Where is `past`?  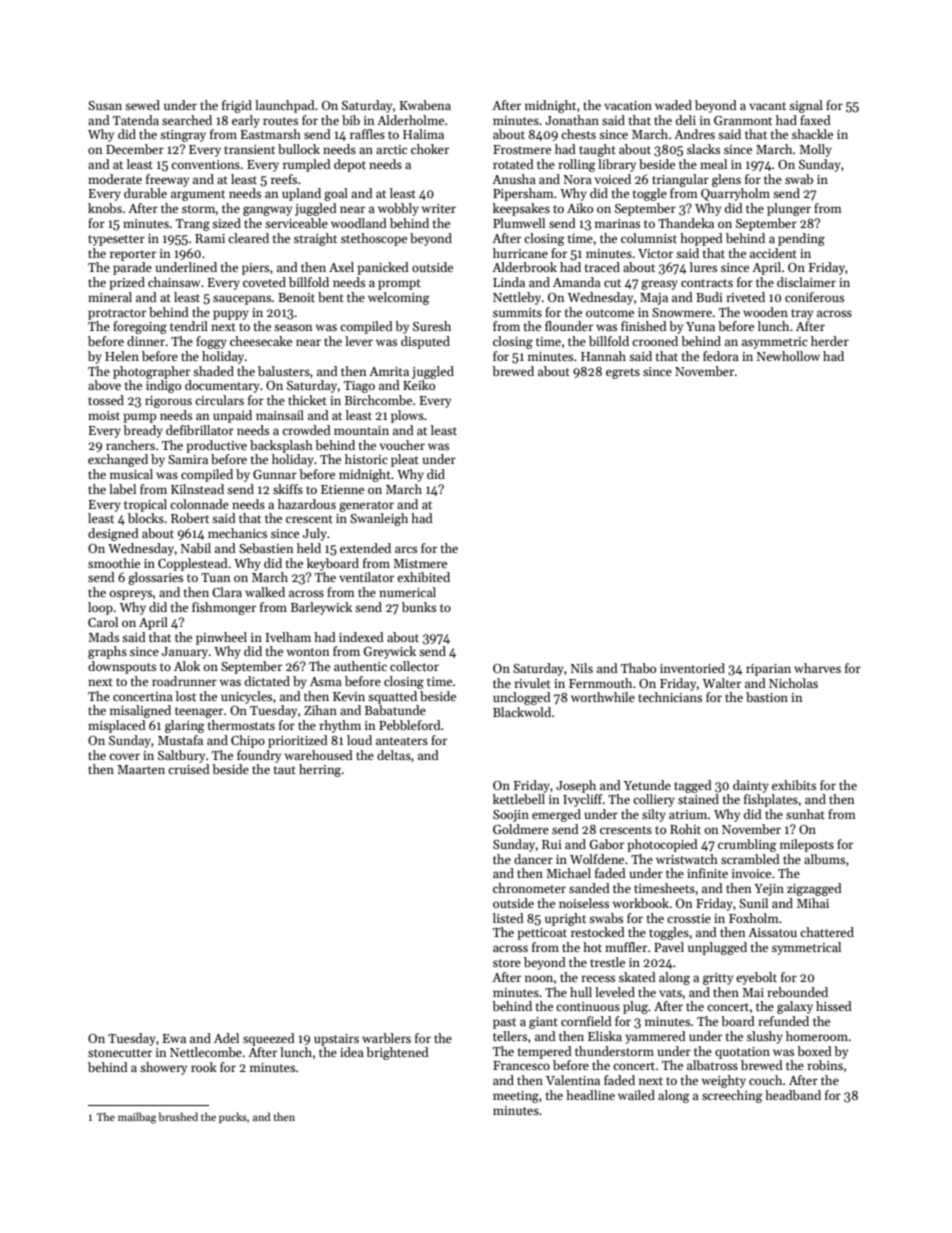
past is located at coordinates (504, 1023).
